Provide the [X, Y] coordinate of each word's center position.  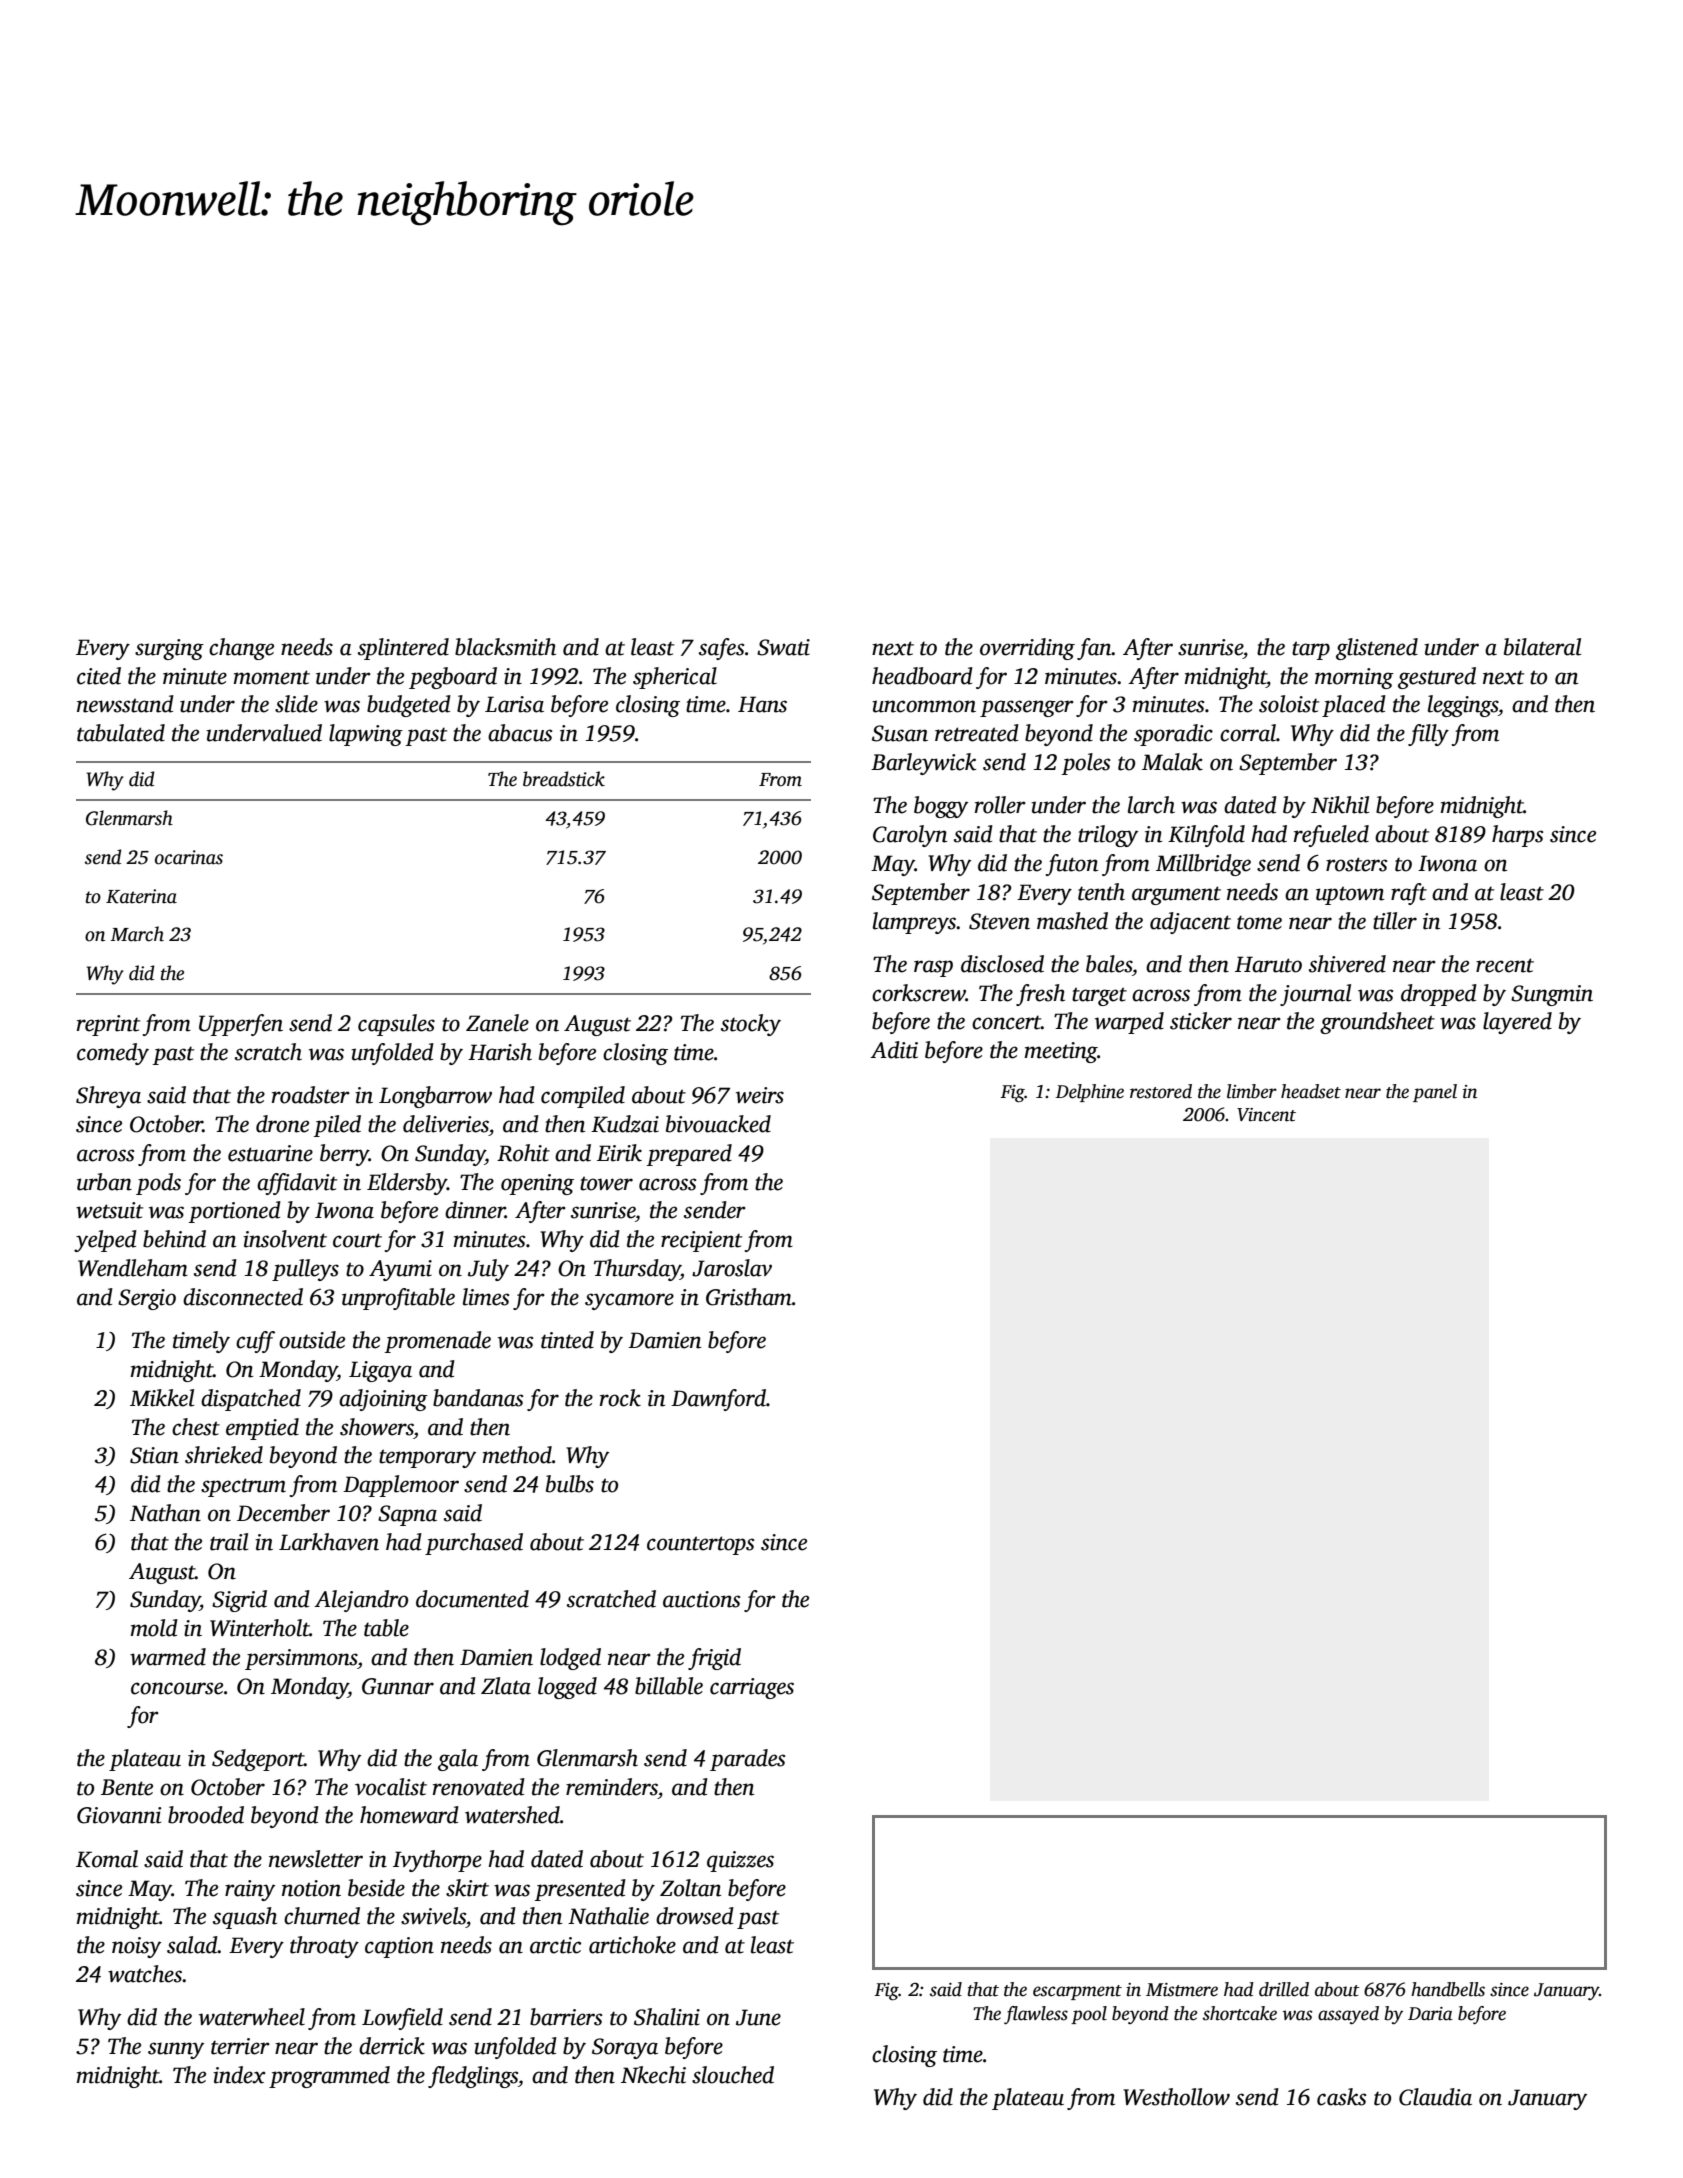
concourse [177, 1688]
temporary [427, 1458]
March [137, 934]
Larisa [514, 704]
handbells [1448, 1989]
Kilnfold [1206, 836]
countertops [700, 1545]
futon [1071, 865]
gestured [1437, 678]
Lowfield [402, 2019]
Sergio [147, 1299]
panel [1435, 1093]
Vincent [1266, 1115]
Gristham [749, 1297]
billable [669, 1686]
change [241, 649]
